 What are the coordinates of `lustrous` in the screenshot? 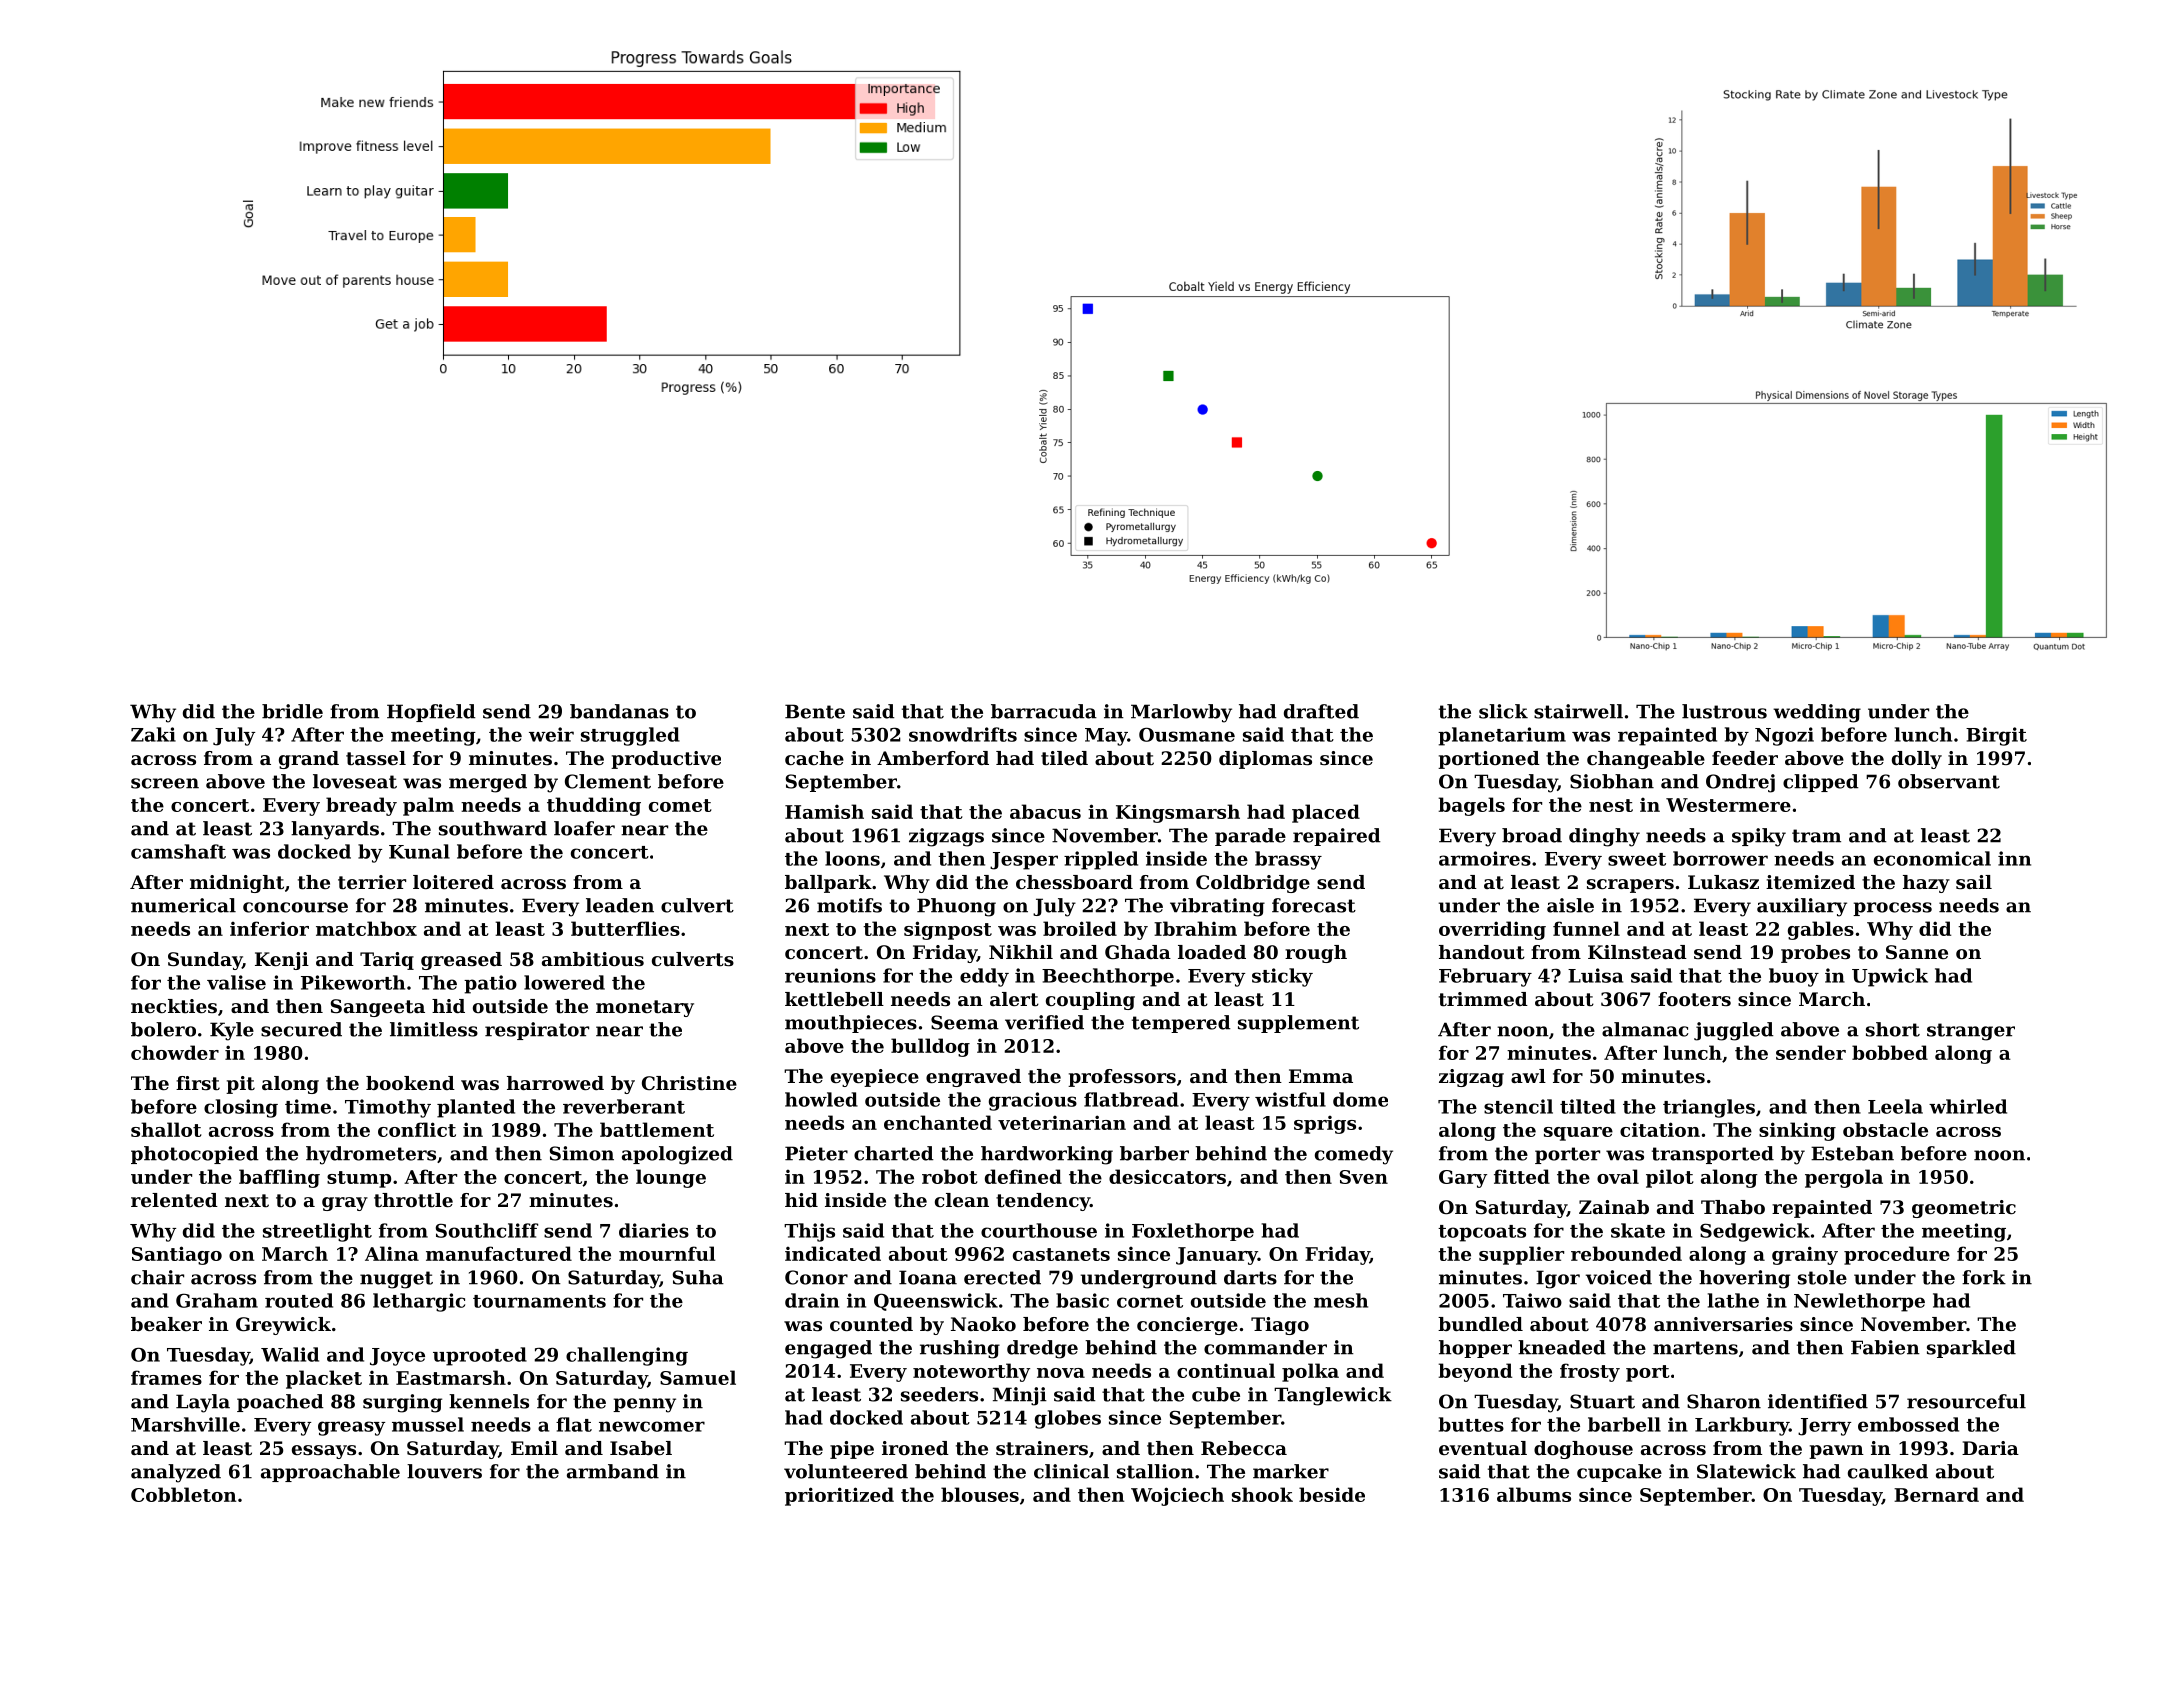 It's located at (1724, 711).
